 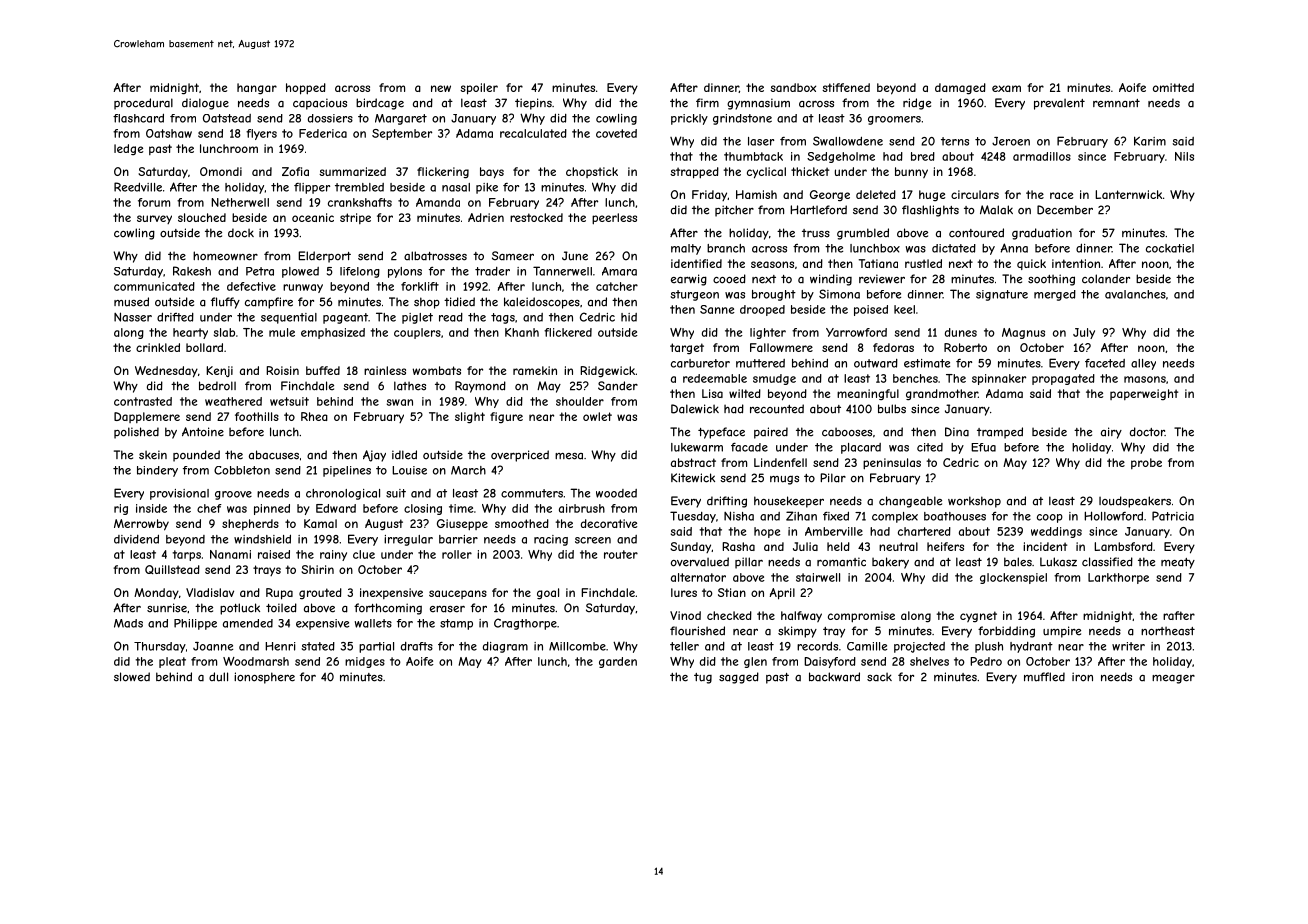 I want to click on Mads, so click(x=128, y=623).
